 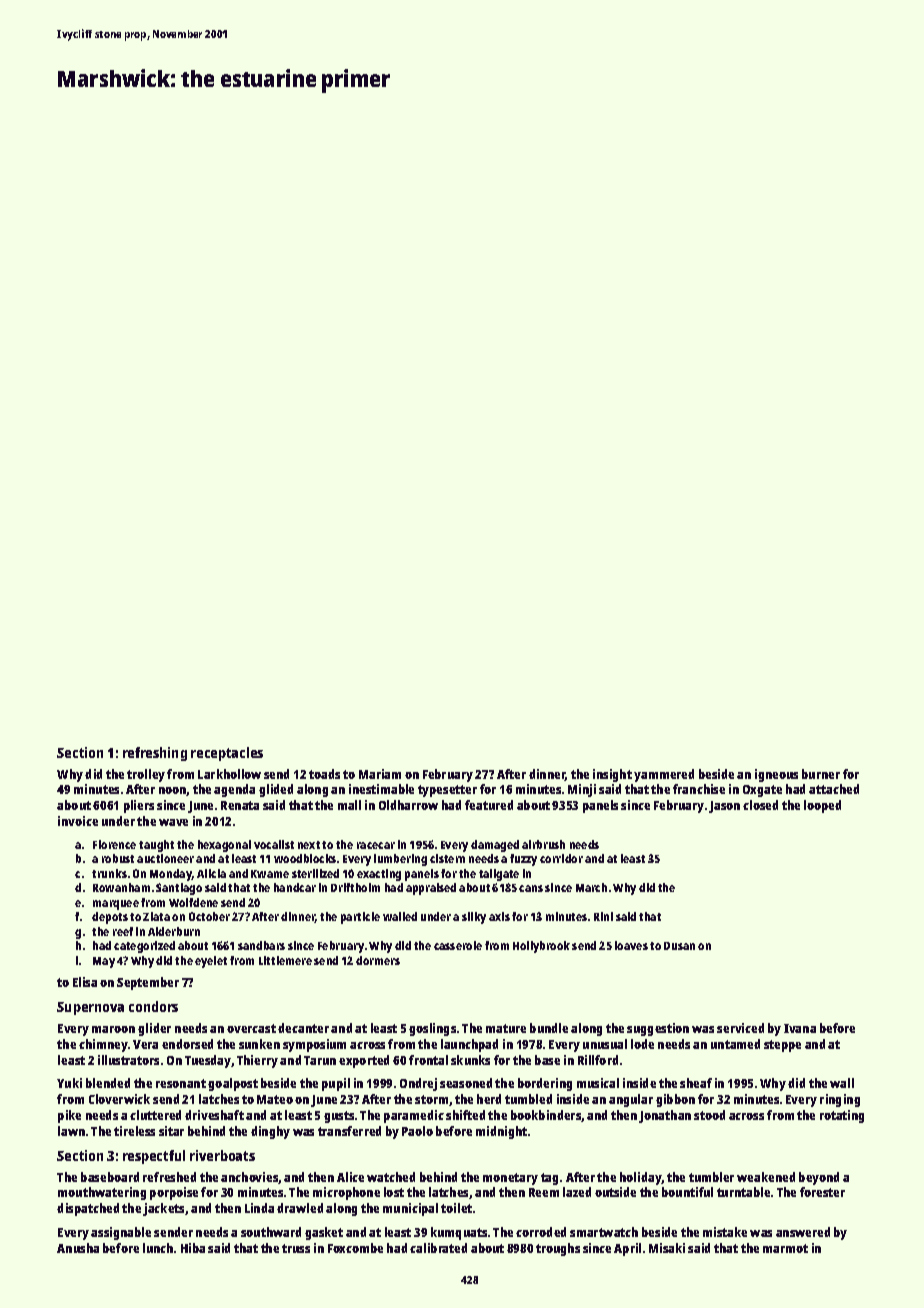 I want to click on Anusha, so click(x=78, y=1248).
